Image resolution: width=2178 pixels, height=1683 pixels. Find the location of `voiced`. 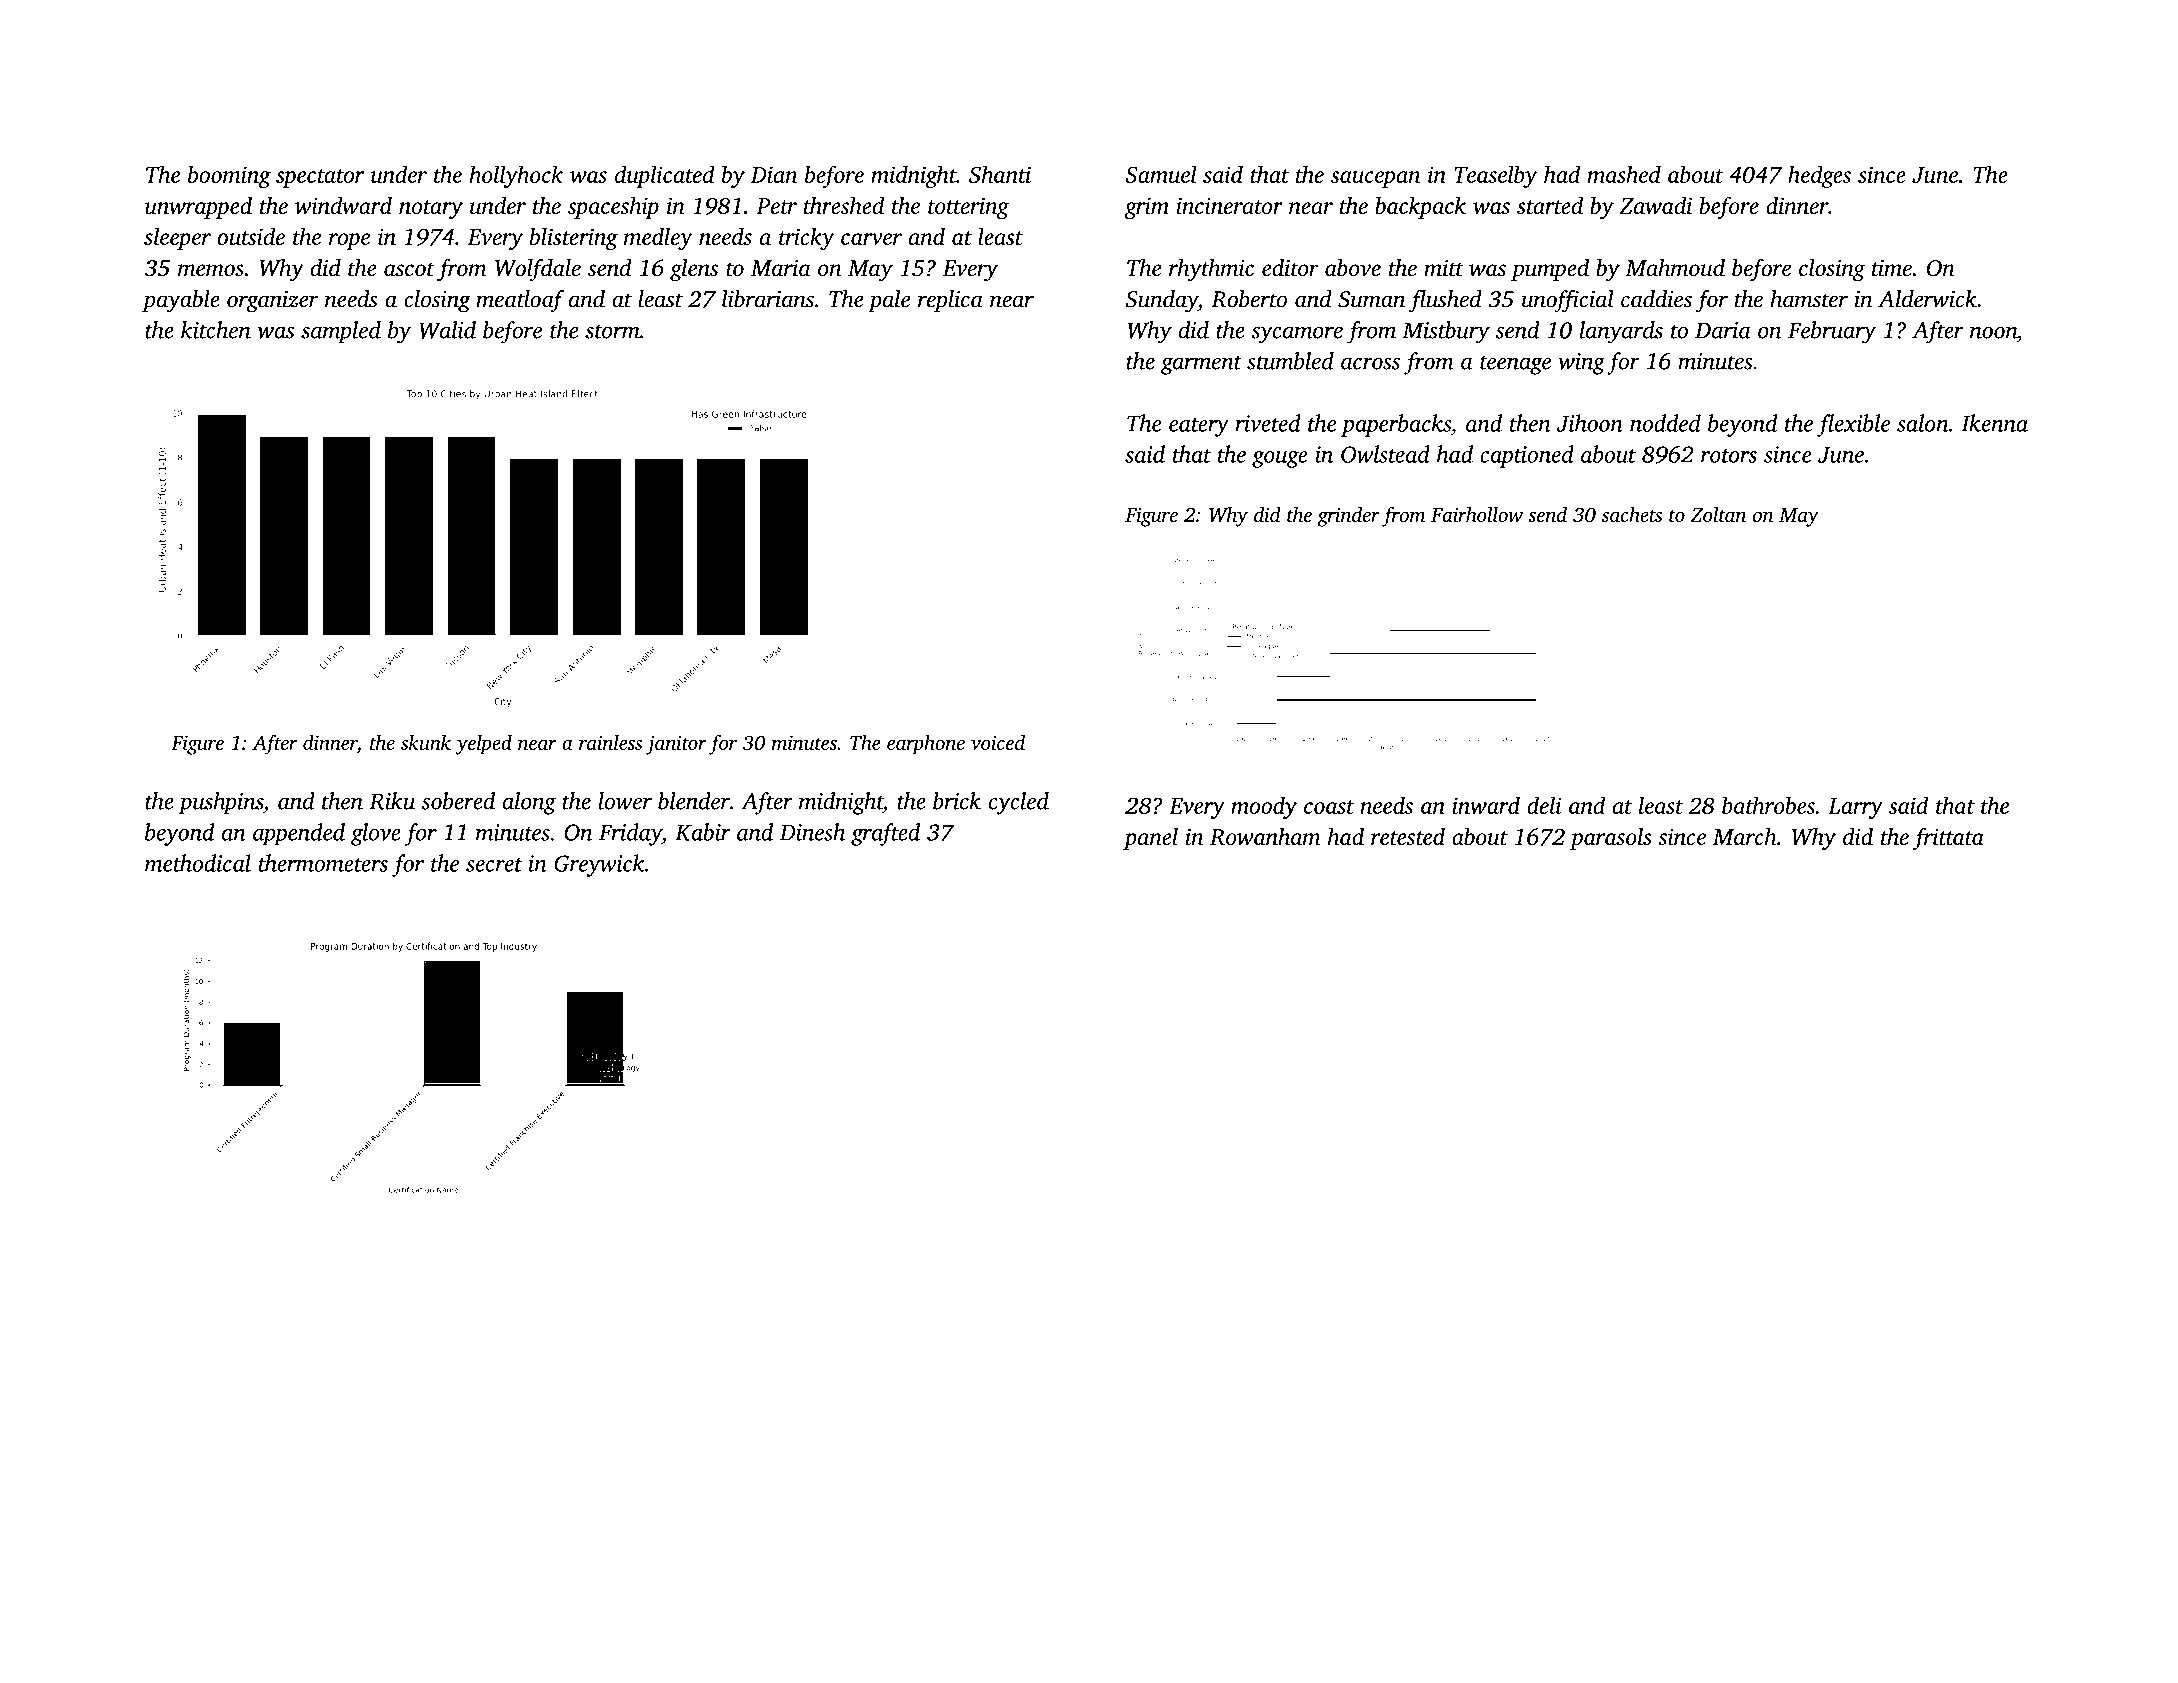

voiced is located at coordinates (998, 742).
